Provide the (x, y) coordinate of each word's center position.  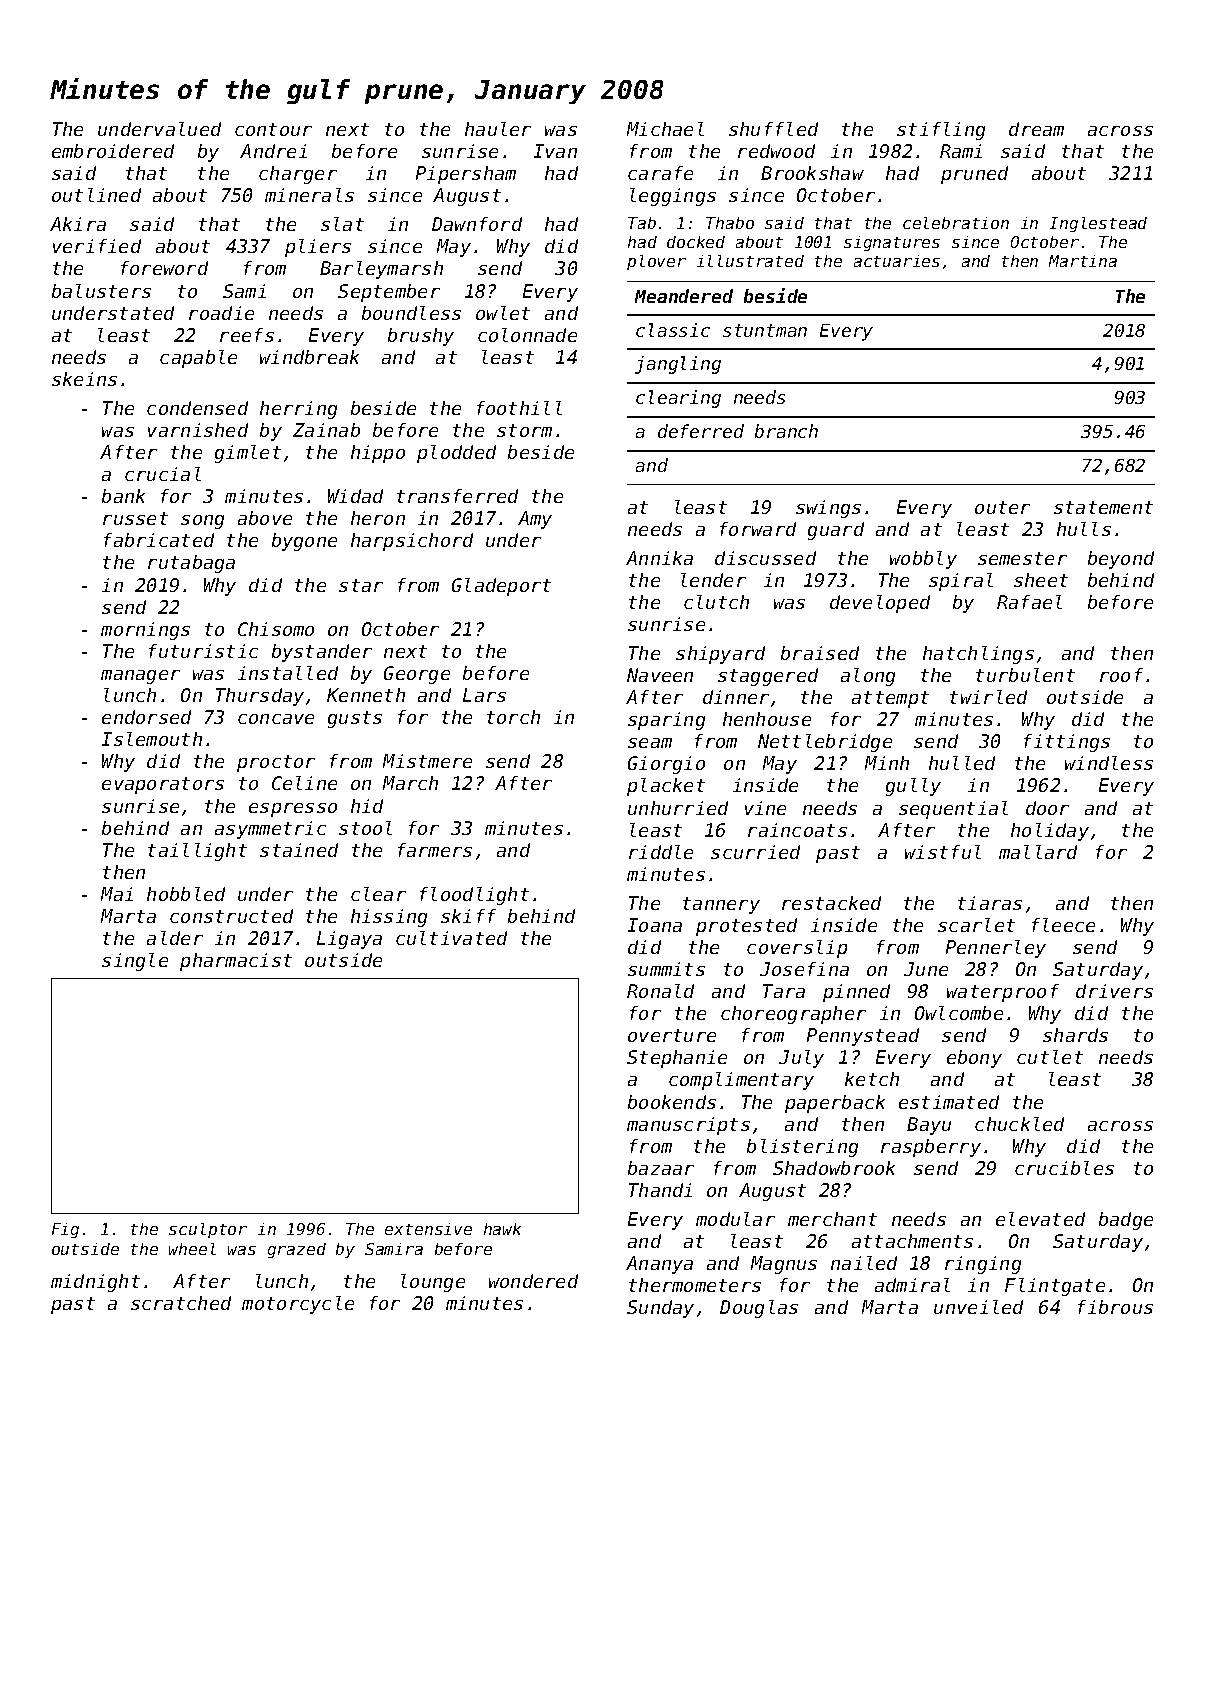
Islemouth (152, 739)
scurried (755, 852)
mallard (1038, 852)
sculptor (208, 1230)
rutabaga (191, 564)
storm (524, 430)
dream (1036, 129)
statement (1103, 507)
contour (273, 129)
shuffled (773, 129)
